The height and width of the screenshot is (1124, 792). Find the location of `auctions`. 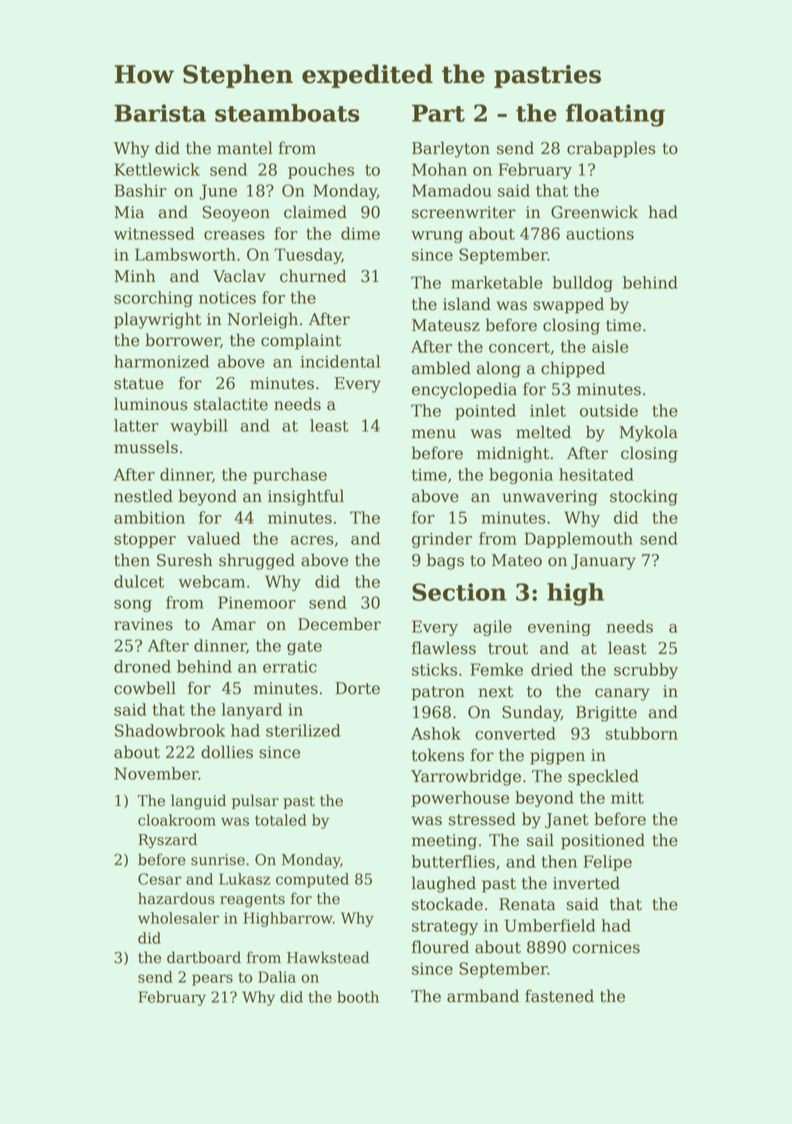

auctions is located at coordinates (600, 234).
